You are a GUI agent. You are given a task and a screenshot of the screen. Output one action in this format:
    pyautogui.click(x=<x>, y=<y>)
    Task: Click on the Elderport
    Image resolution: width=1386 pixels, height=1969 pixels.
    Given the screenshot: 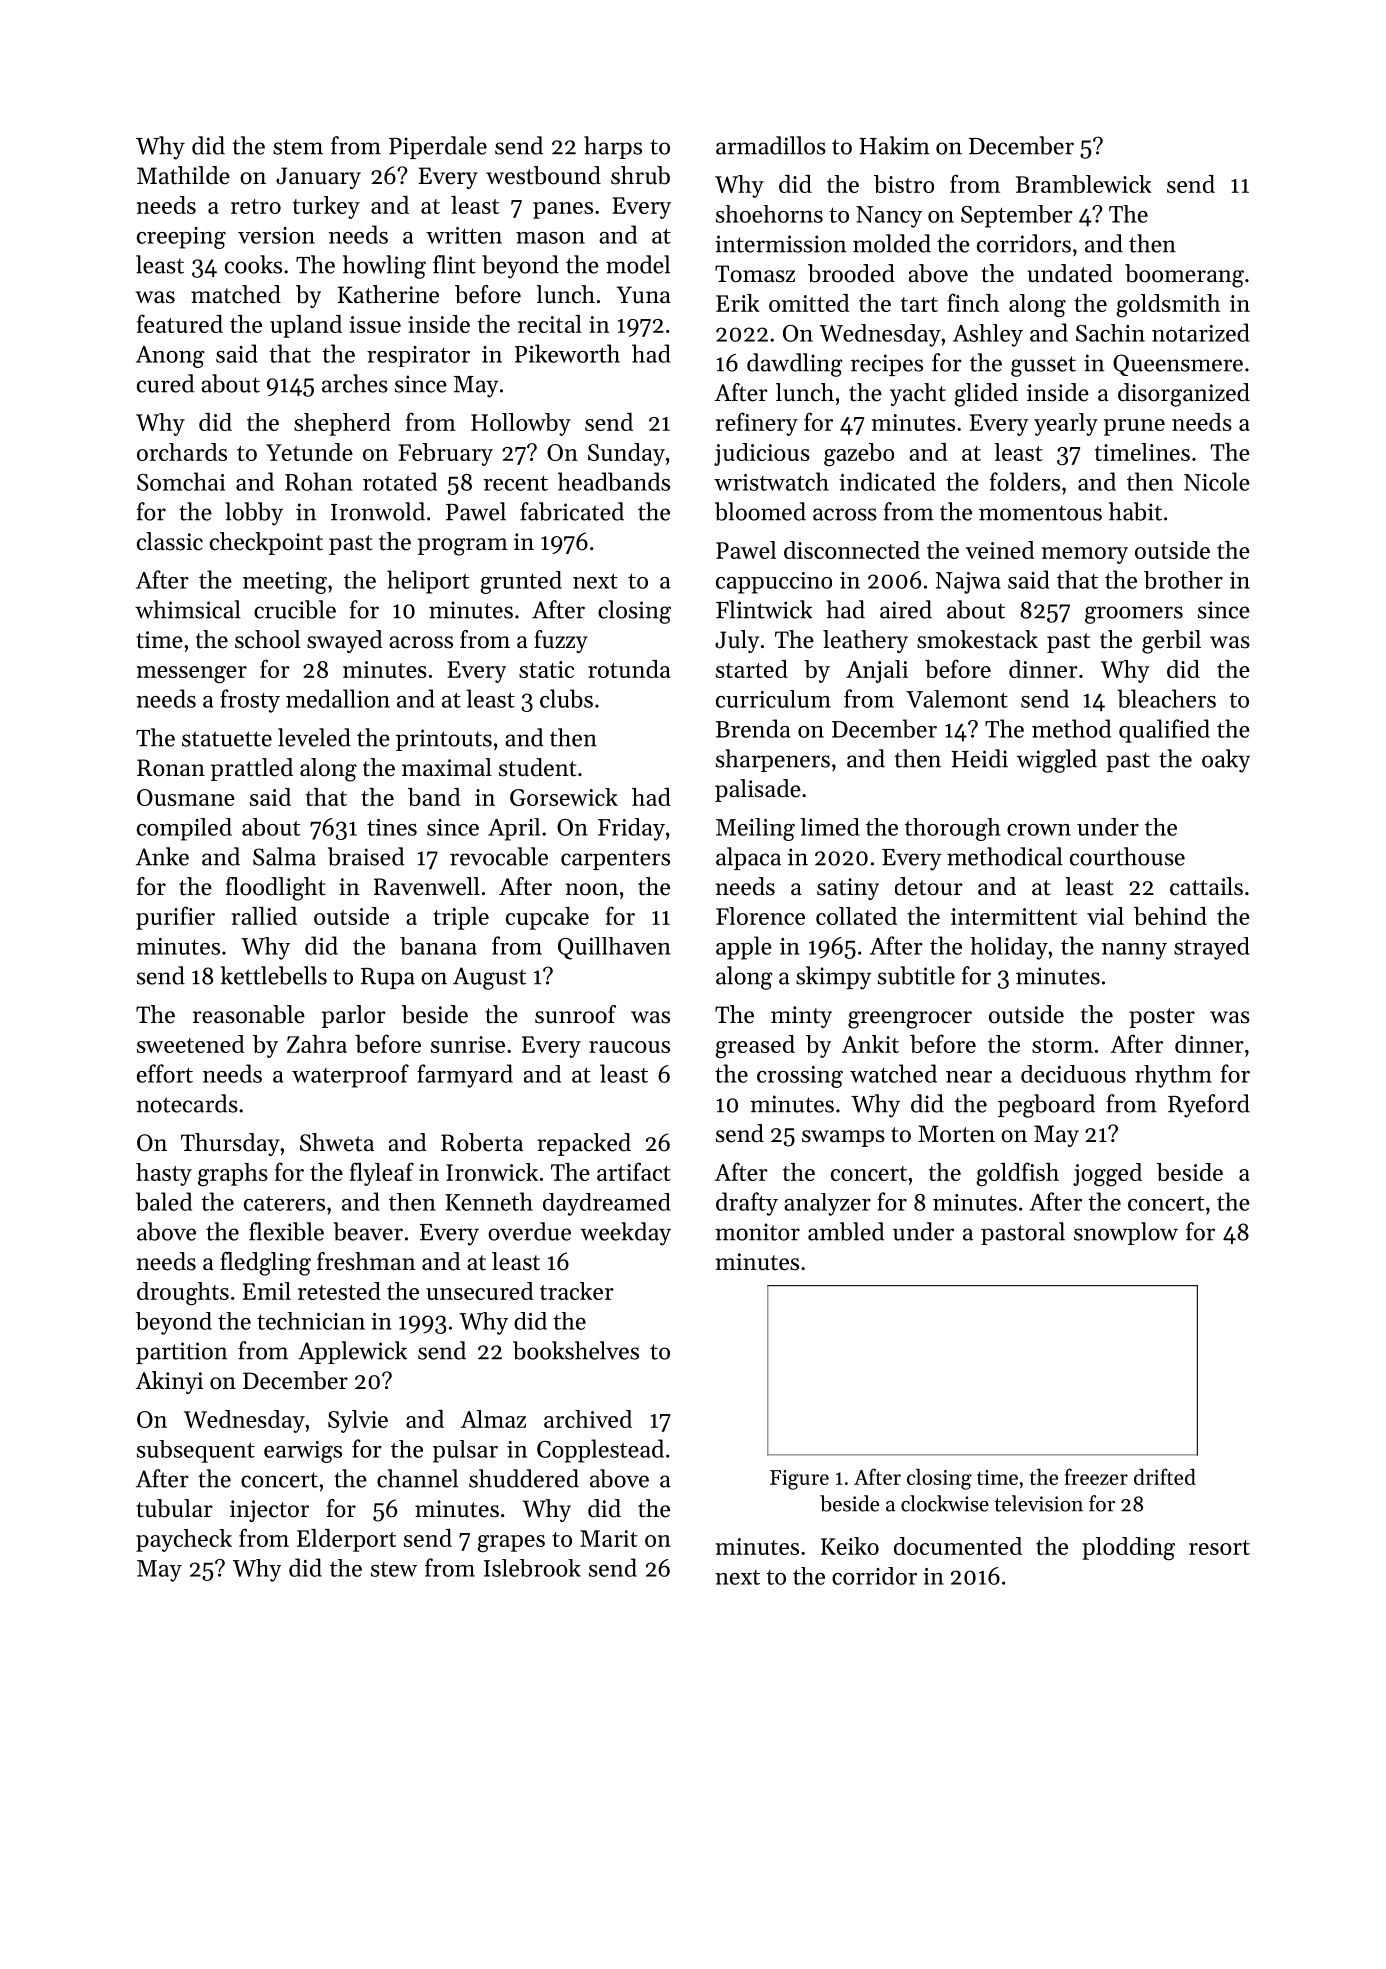 What is the action you would take?
    pyautogui.click(x=346, y=1540)
